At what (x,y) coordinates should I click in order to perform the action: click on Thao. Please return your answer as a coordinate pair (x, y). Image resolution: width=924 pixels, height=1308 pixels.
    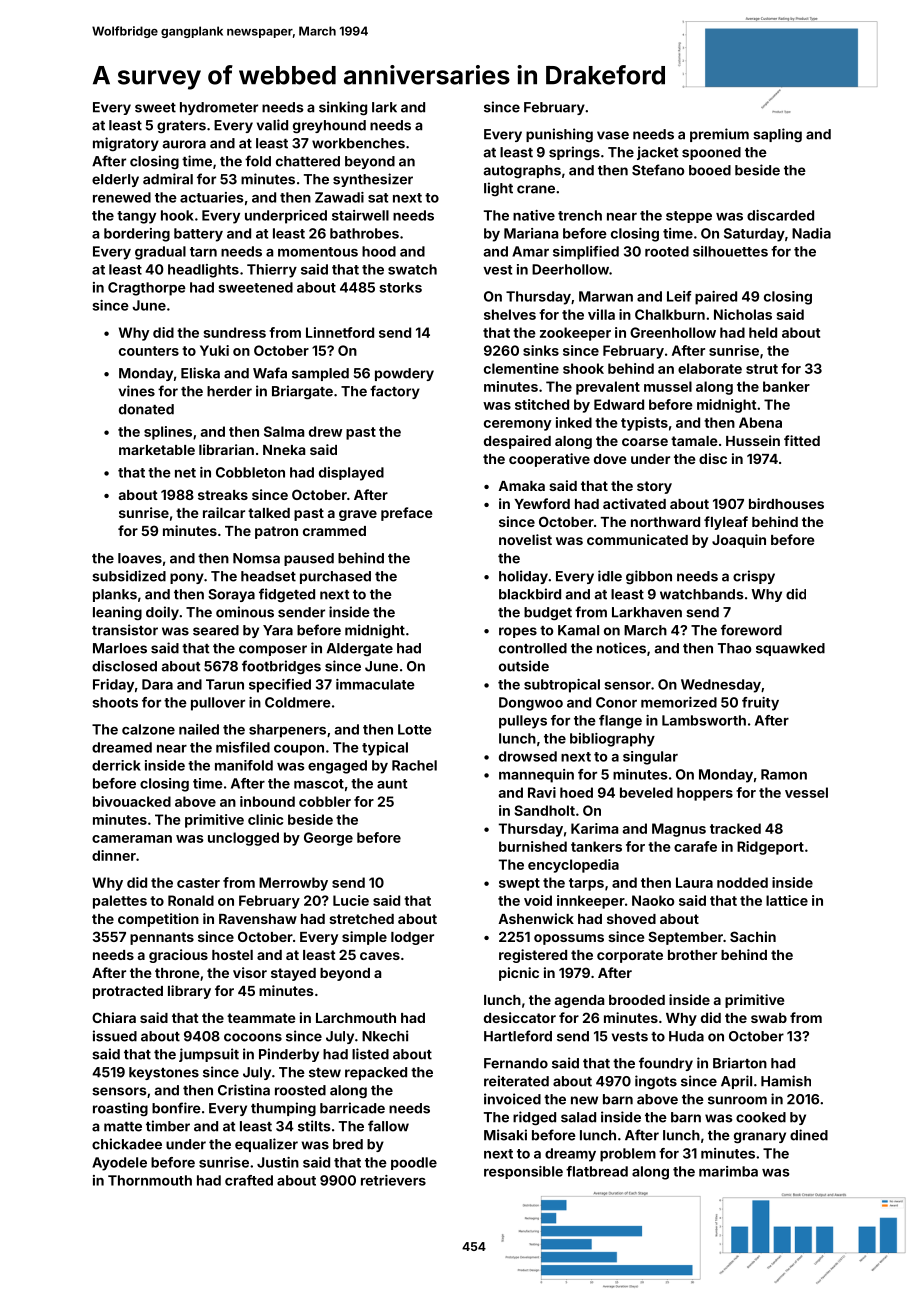
    Looking at the image, I should click on (735, 648).
